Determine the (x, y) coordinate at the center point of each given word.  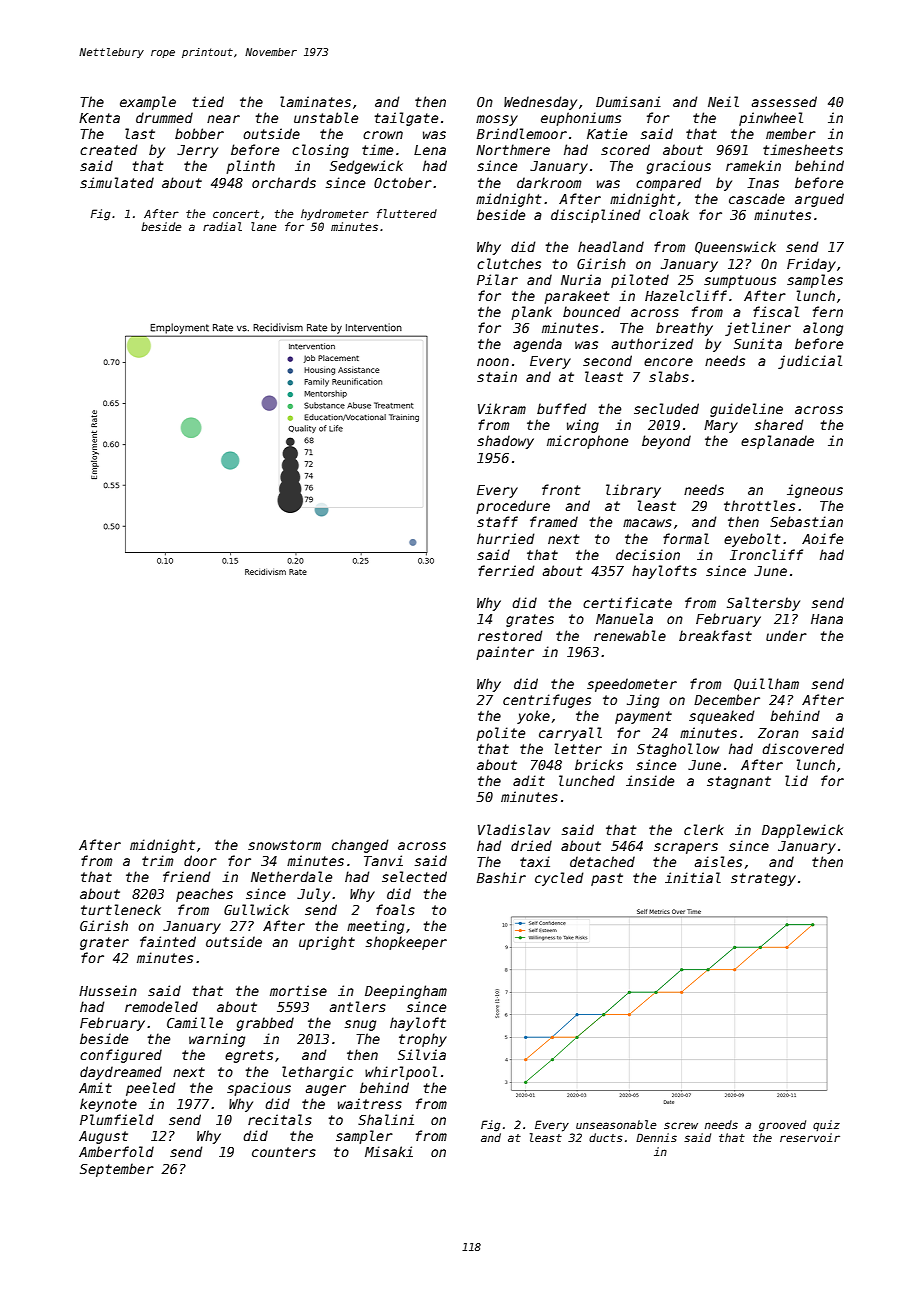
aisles (718, 861)
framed (554, 521)
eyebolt (752, 540)
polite (500, 734)
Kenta (99, 118)
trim (157, 860)
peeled (150, 1089)
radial (222, 226)
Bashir (501, 877)
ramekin (753, 165)
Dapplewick (802, 831)
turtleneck (121, 909)
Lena (430, 150)
